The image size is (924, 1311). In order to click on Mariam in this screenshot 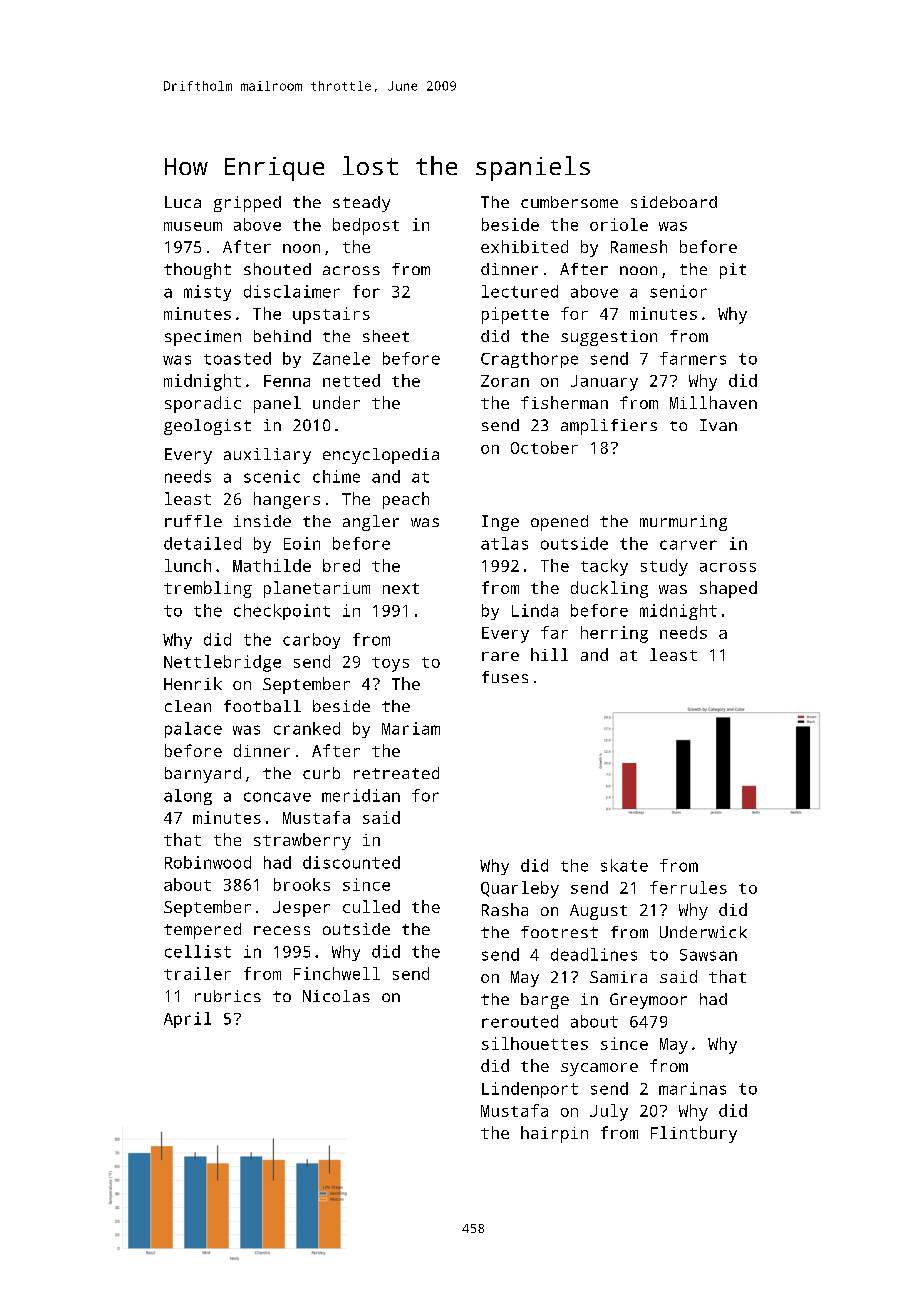, I will do `click(411, 728)`.
